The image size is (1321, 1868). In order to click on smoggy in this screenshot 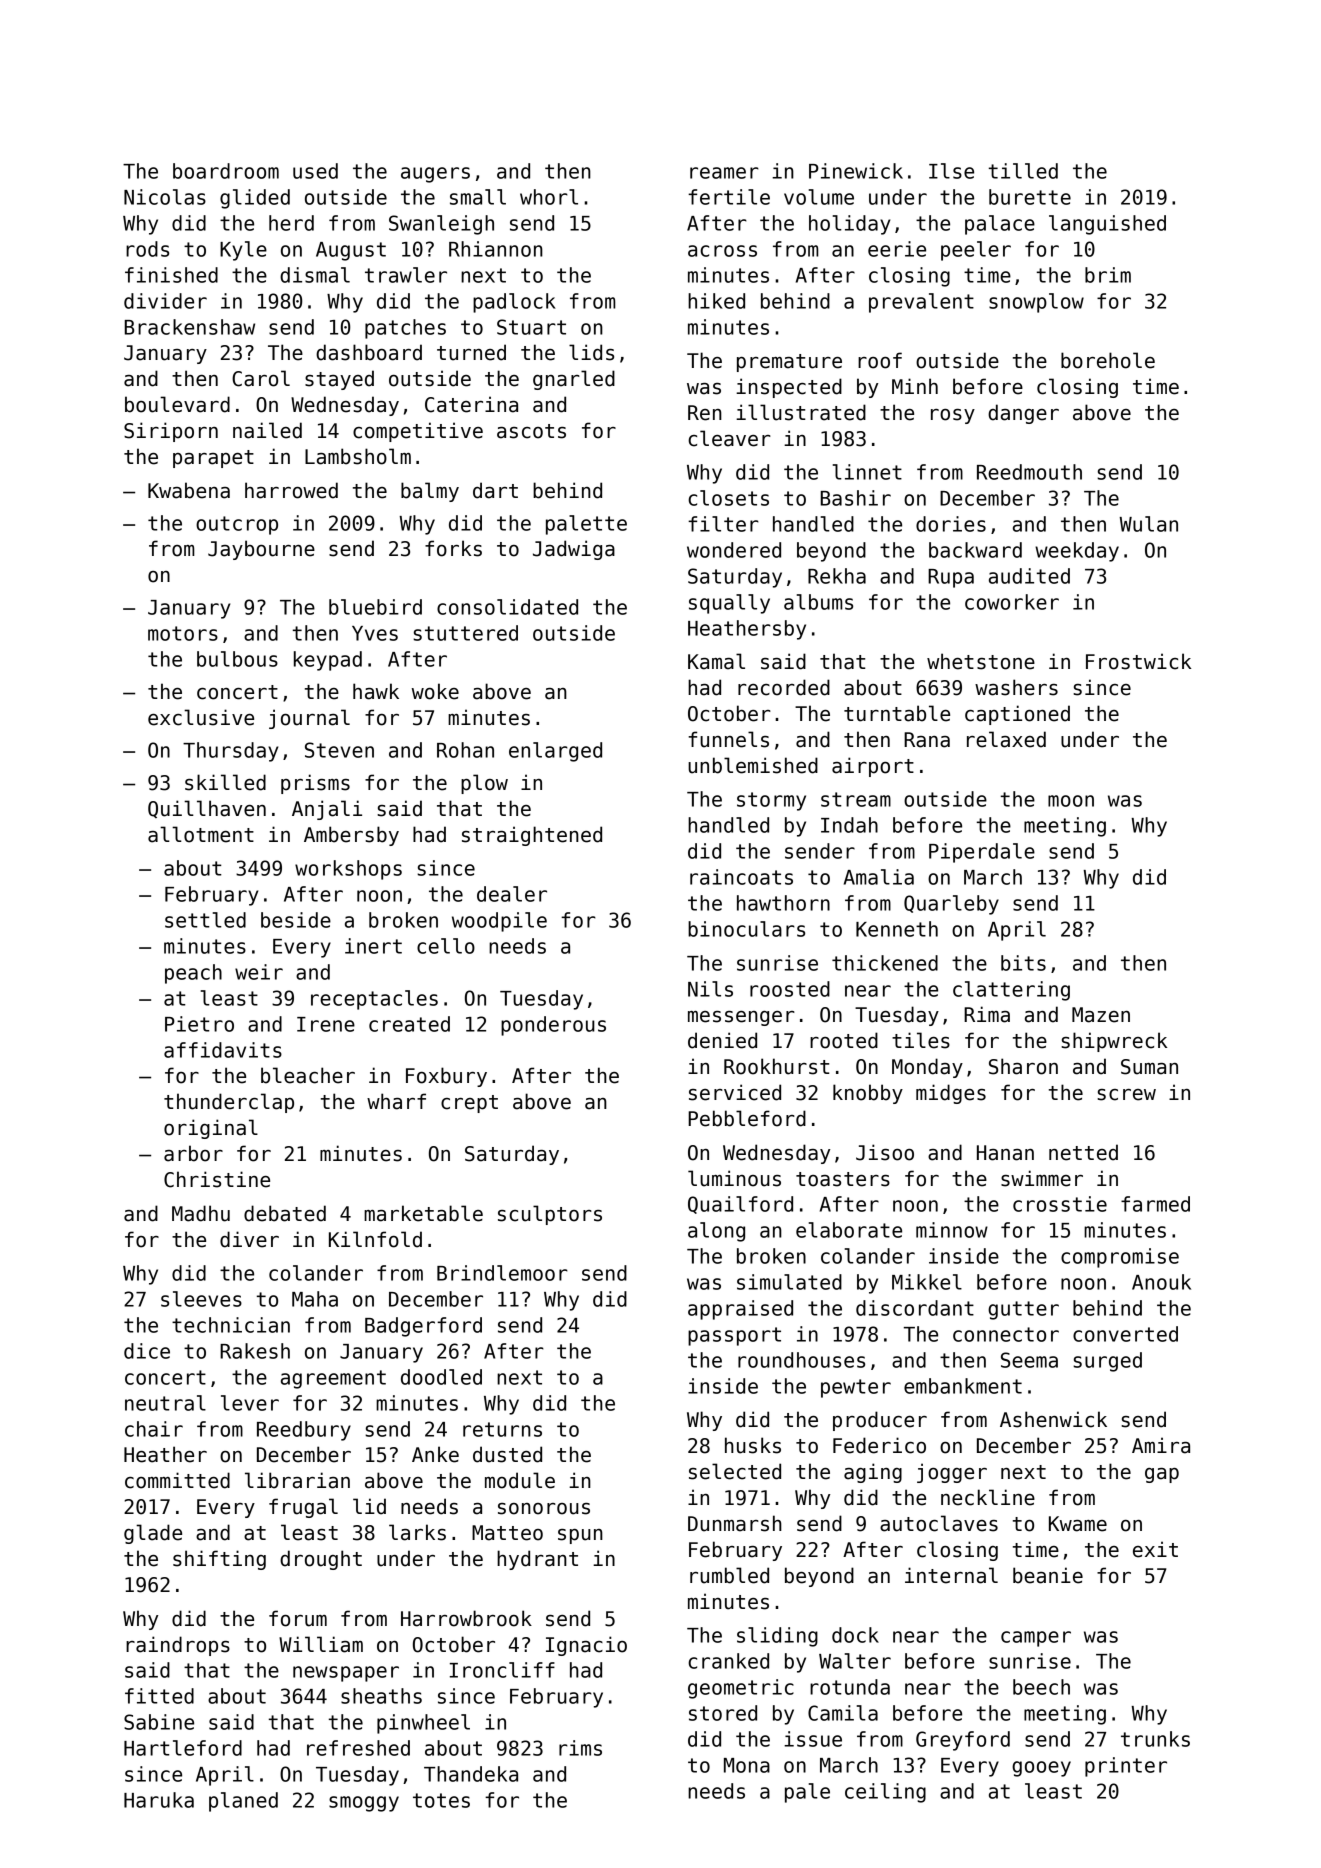, I will do `click(364, 1804)`.
